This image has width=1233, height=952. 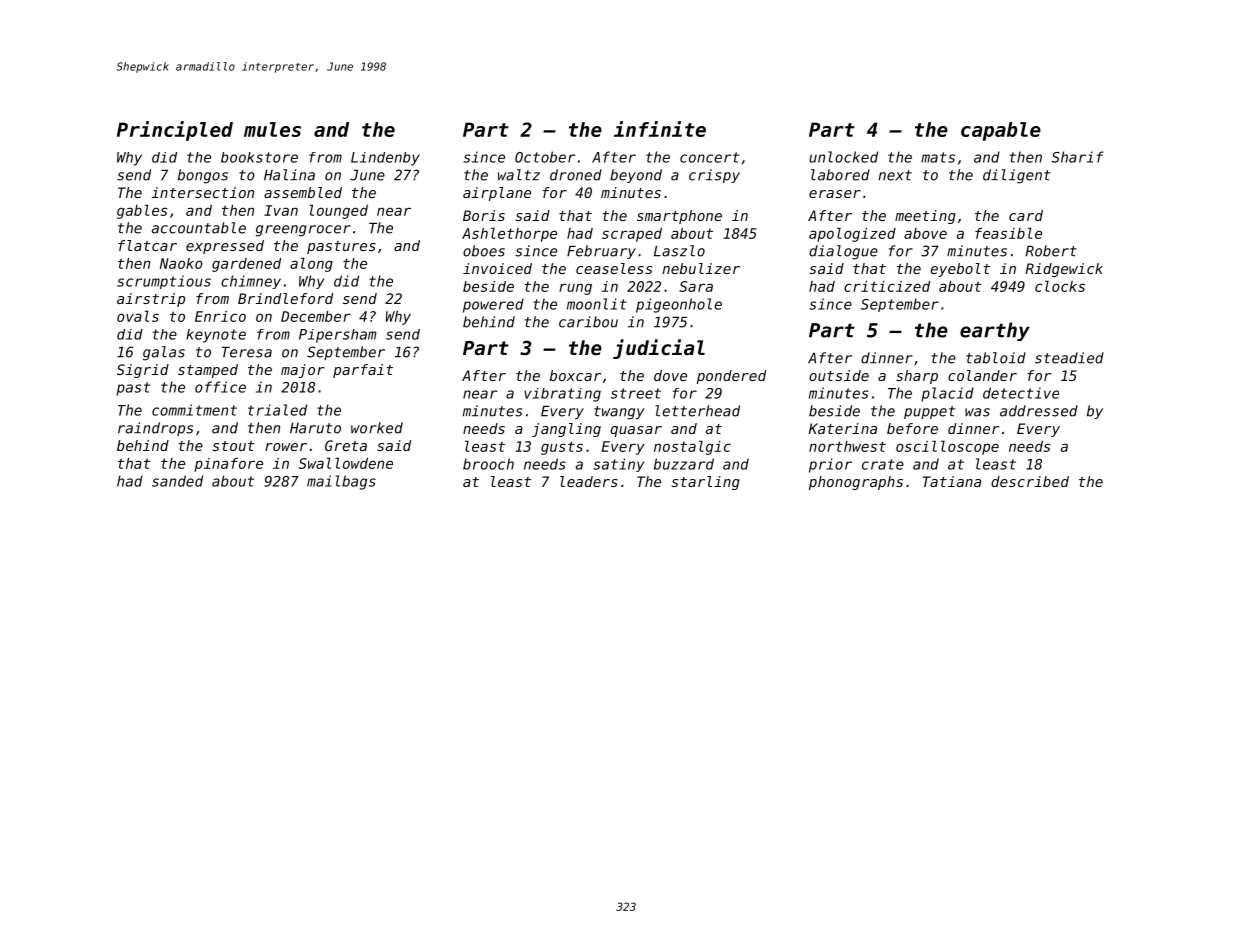 I want to click on mules, so click(x=272, y=129).
